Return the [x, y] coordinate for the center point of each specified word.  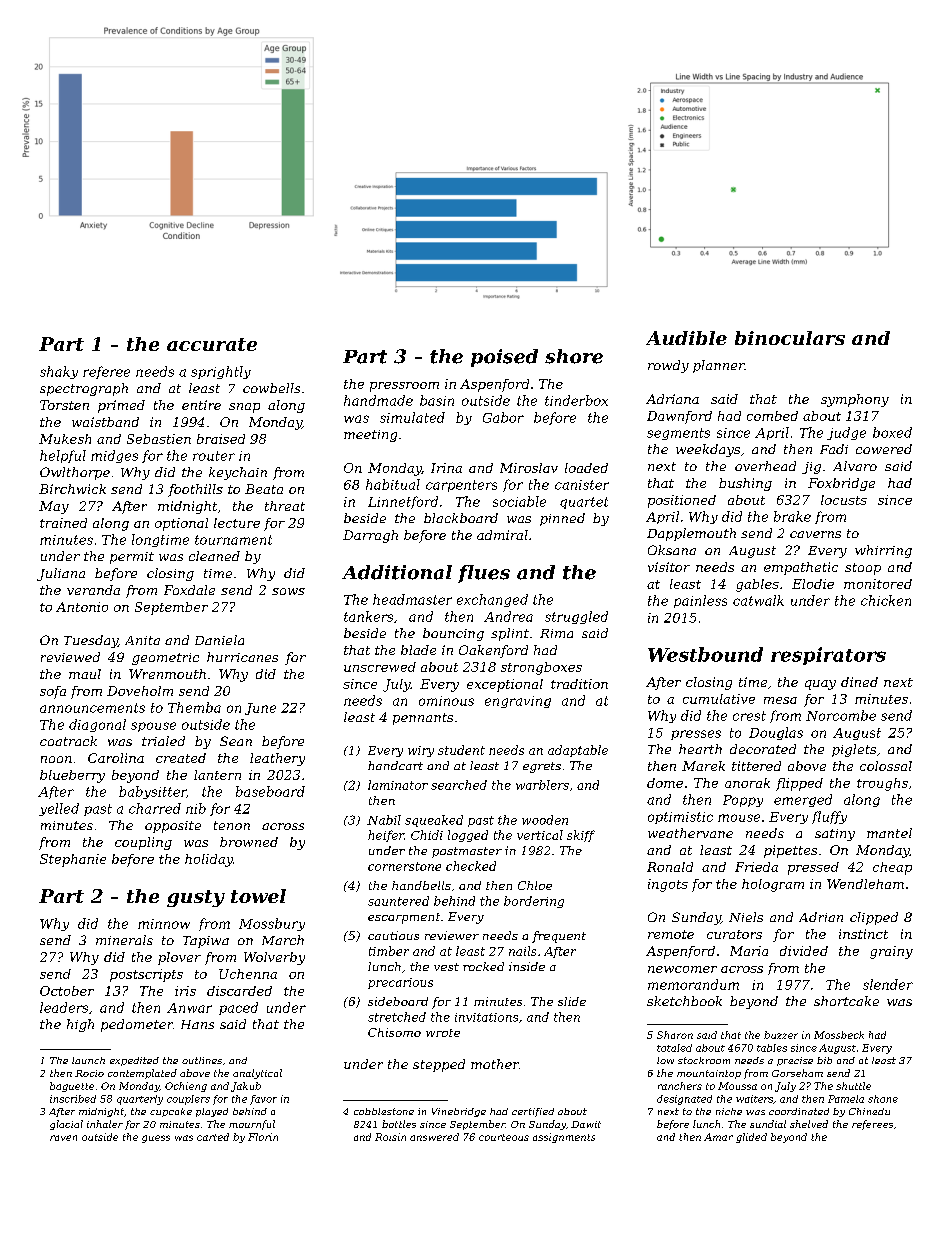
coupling [143, 843]
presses [696, 735]
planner [719, 366]
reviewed [70, 657]
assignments [564, 1138]
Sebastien [159, 439]
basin [437, 400]
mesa [780, 700]
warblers [542, 785]
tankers [368, 616]
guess [156, 1139]
